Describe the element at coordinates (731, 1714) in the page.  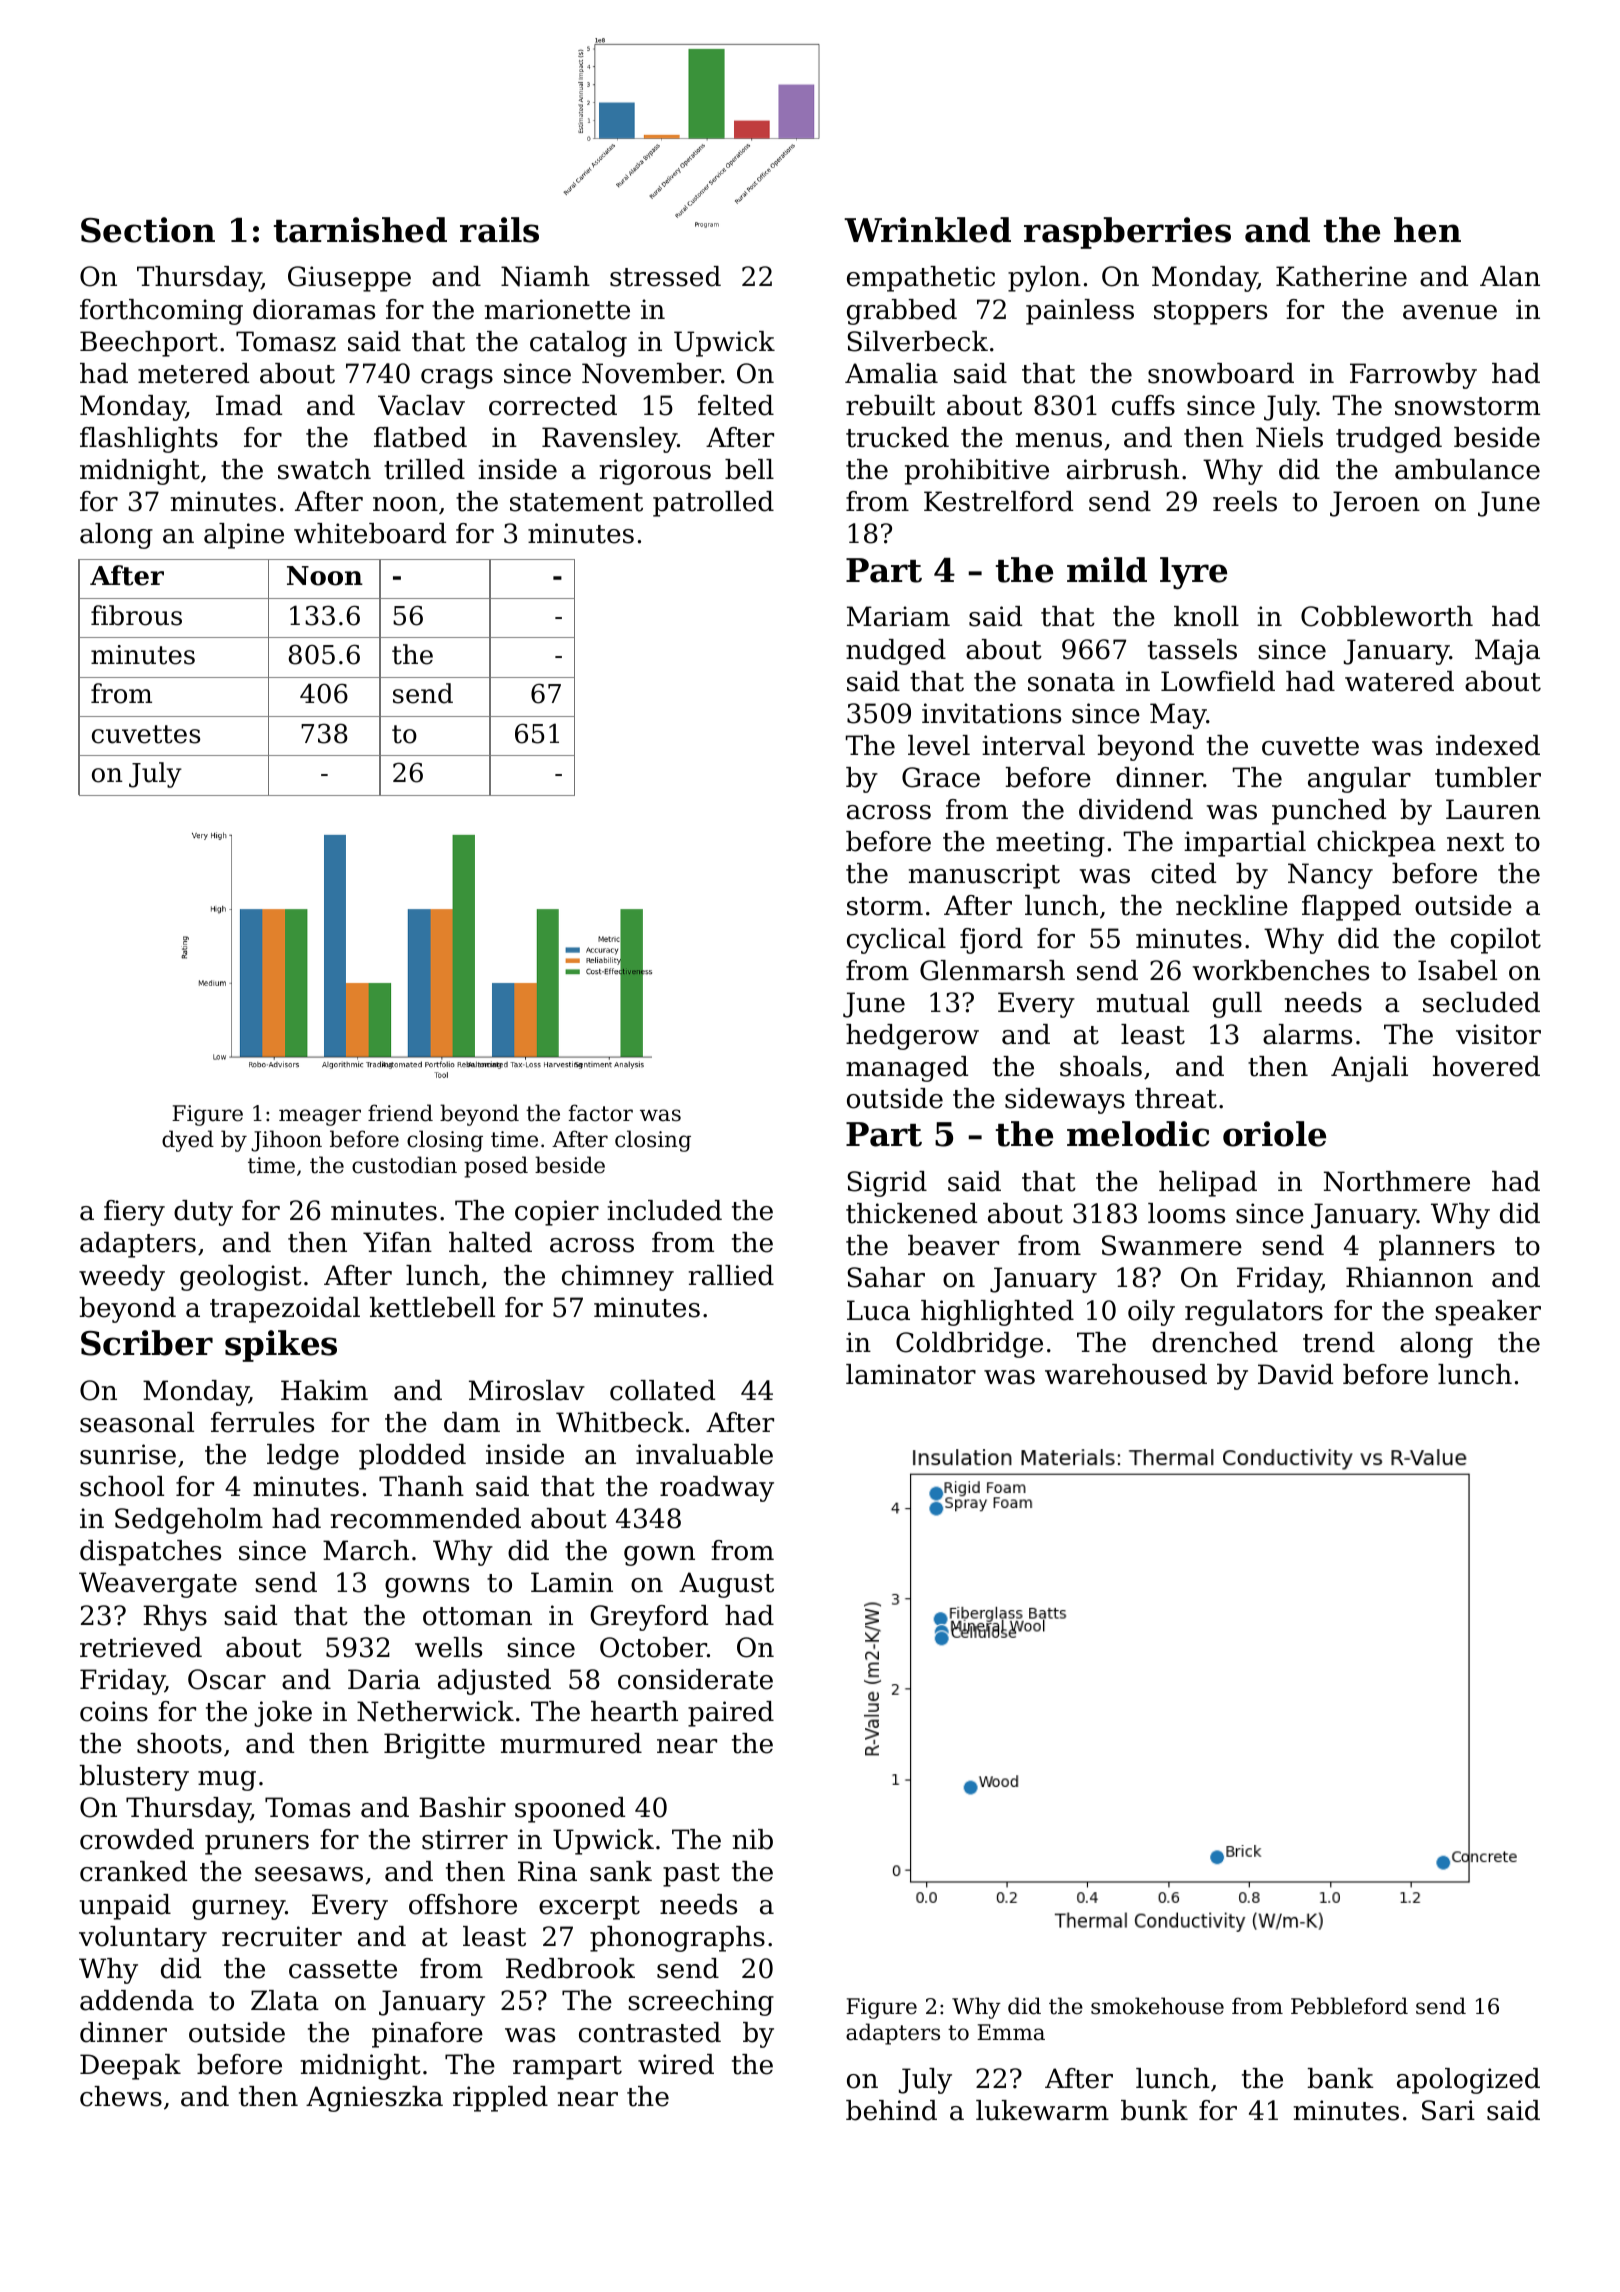
I see `paired` at that location.
